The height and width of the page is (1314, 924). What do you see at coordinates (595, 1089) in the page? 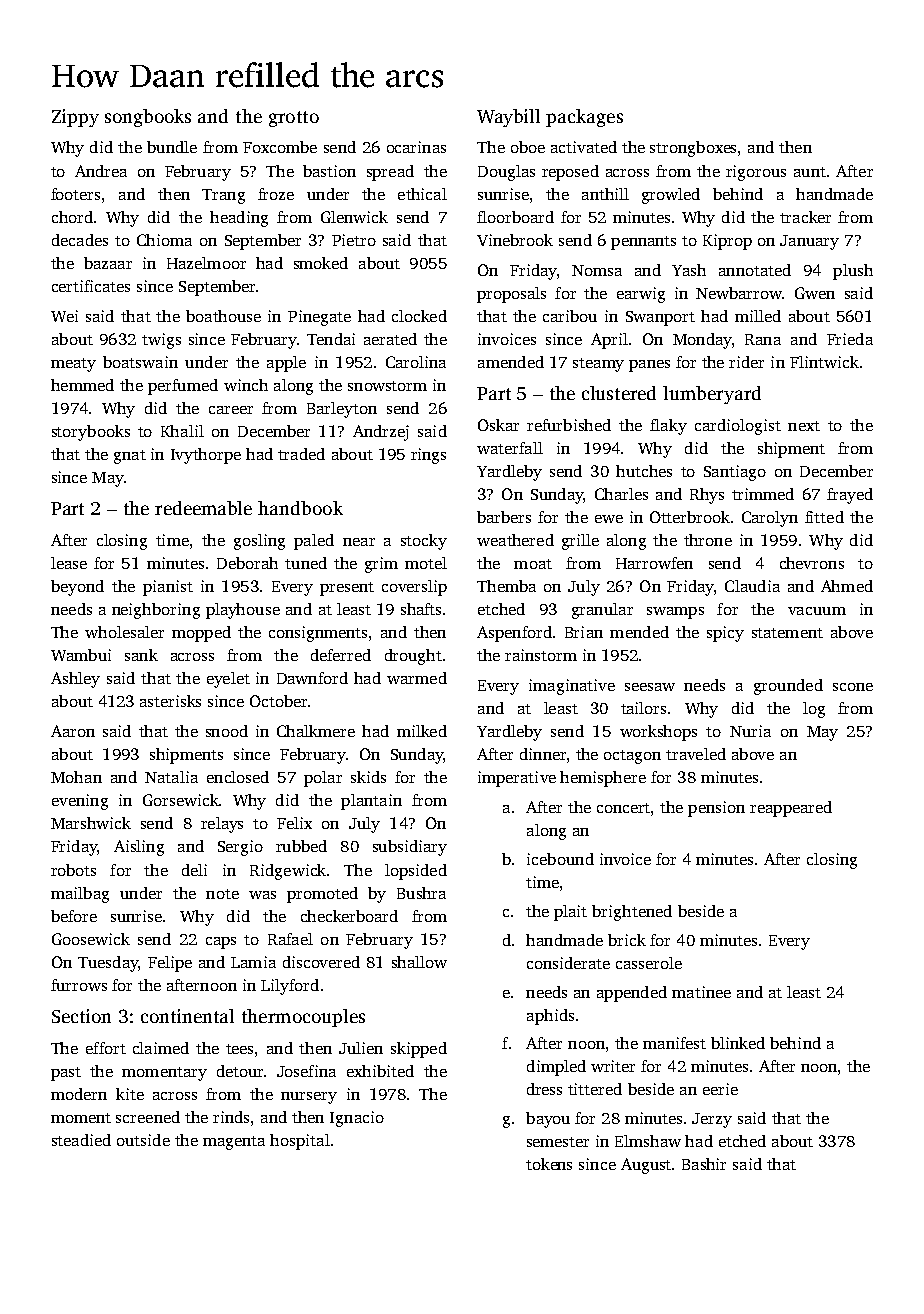
I see `tittered` at bounding box center [595, 1089].
